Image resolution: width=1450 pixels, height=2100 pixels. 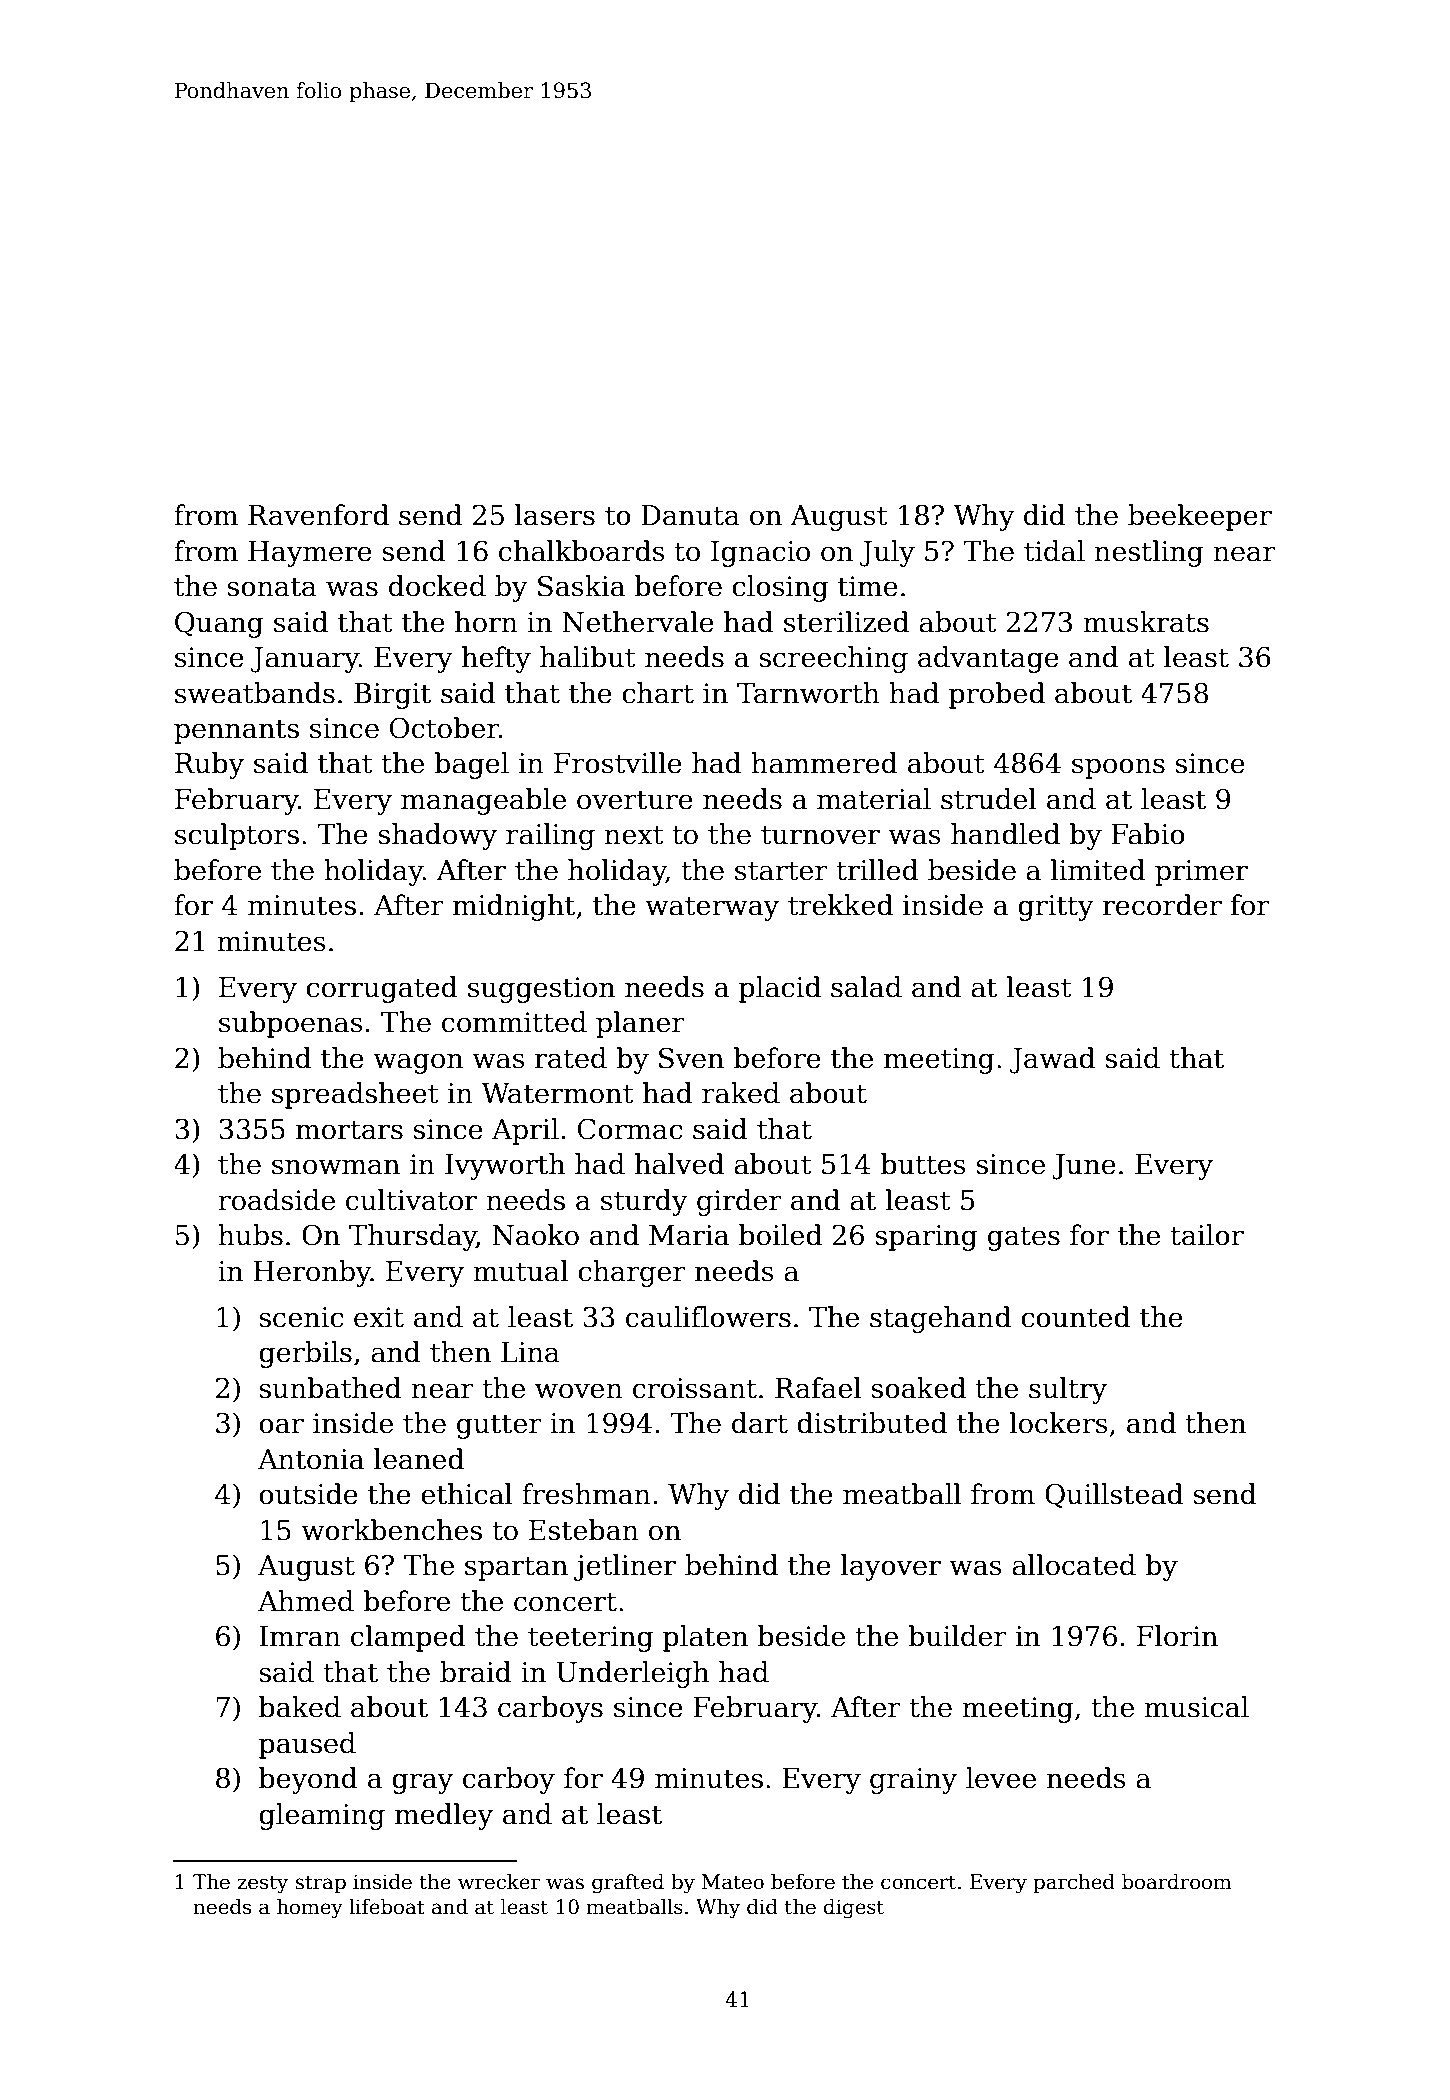 What do you see at coordinates (276, 1200) in the screenshot?
I see `roadside` at bounding box center [276, 1200].
